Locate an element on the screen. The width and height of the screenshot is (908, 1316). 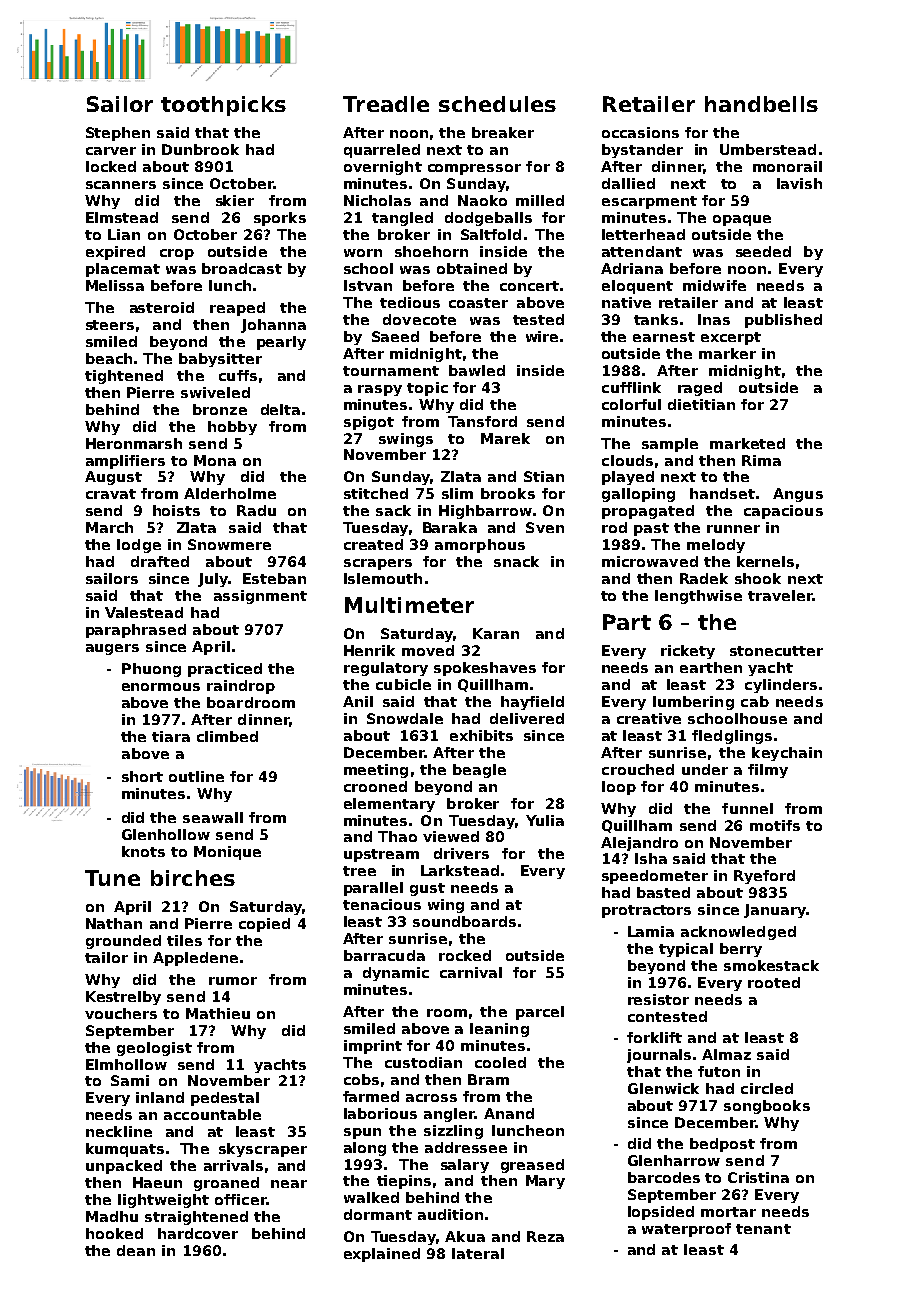
carver is located at coordinates (111, 151).
